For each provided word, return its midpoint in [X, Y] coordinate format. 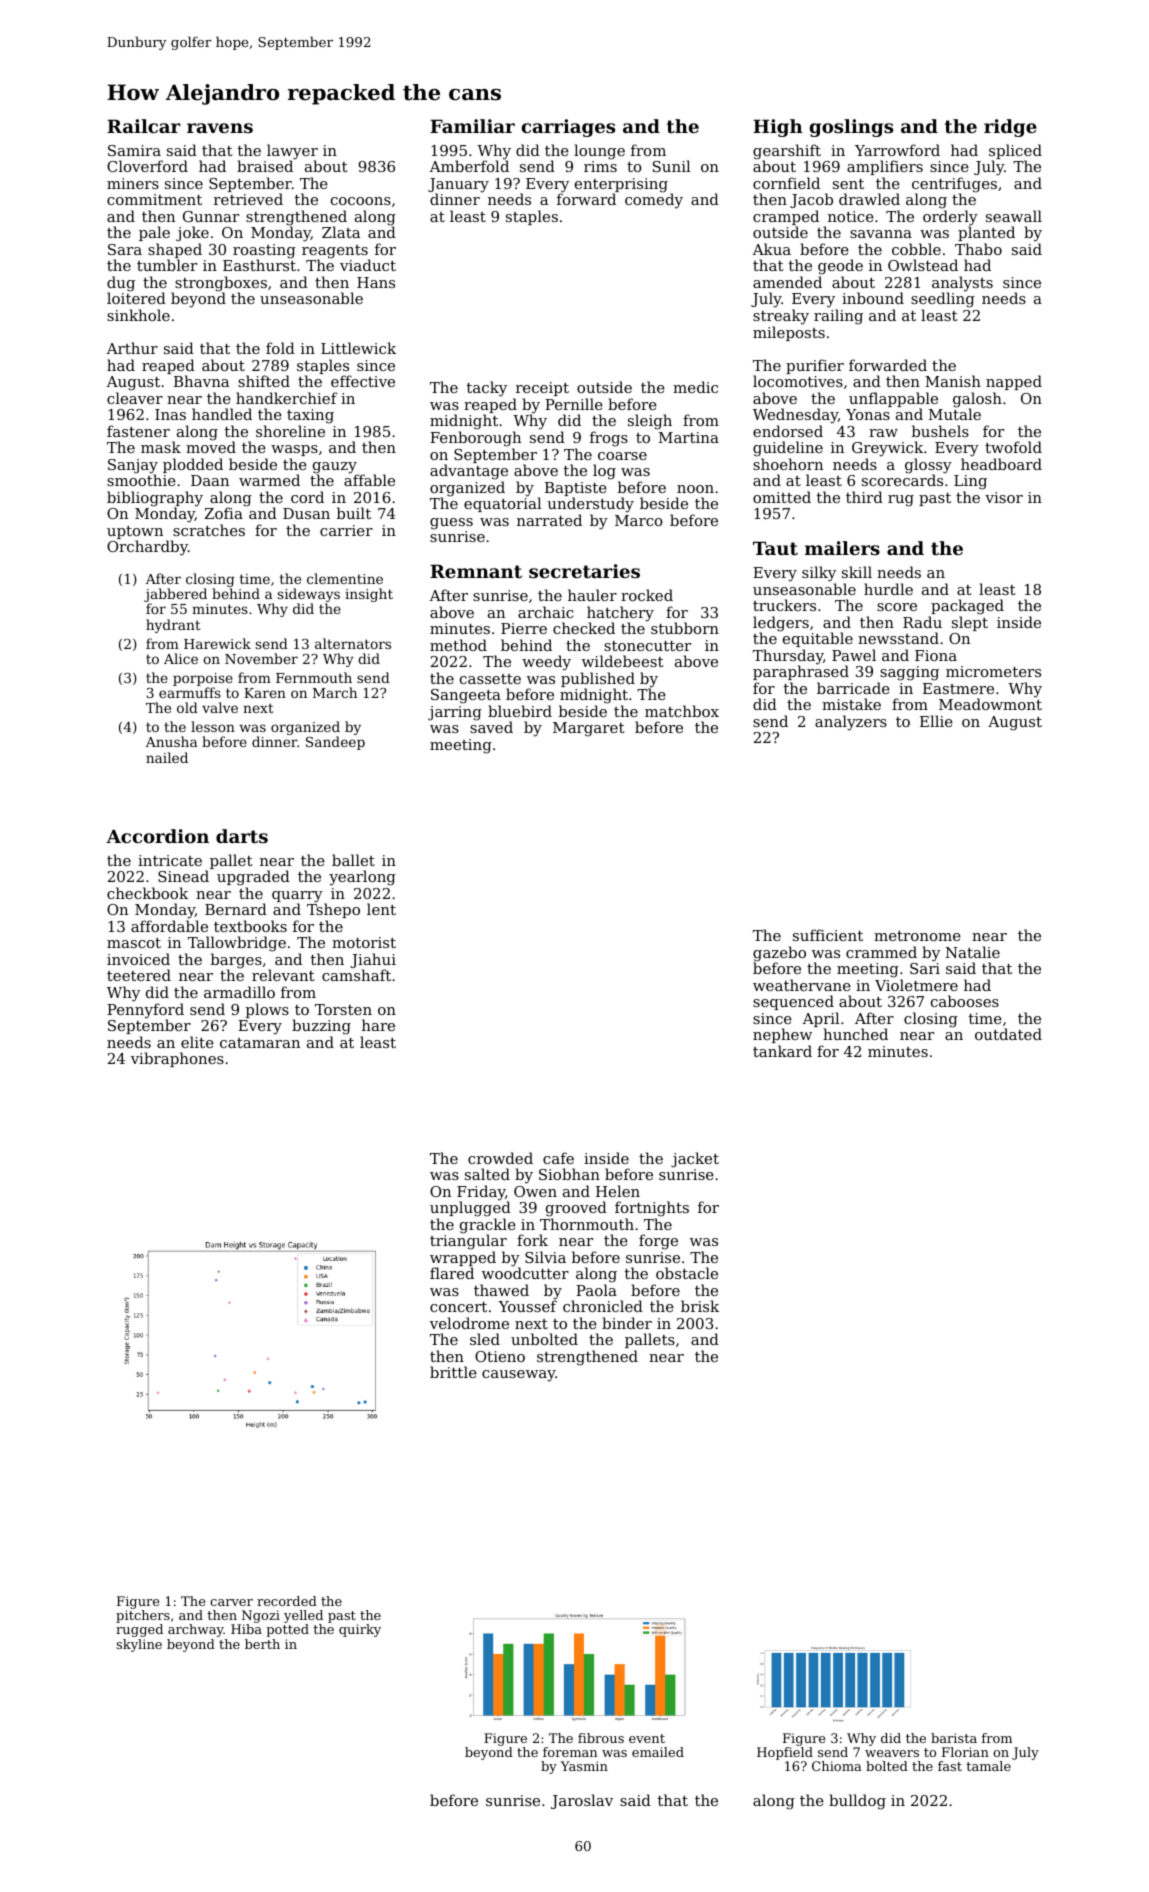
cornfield [786, 183]
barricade [853, 688]
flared [452, 1273]
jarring [455, 713]
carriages [568, 128]
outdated [1008, 1034]
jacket [695, 1160]
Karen [265, 693]
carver [231, 1602]
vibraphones [177, 1059]
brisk [700, 1306]
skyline [139, 1645]
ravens [220, 128]
